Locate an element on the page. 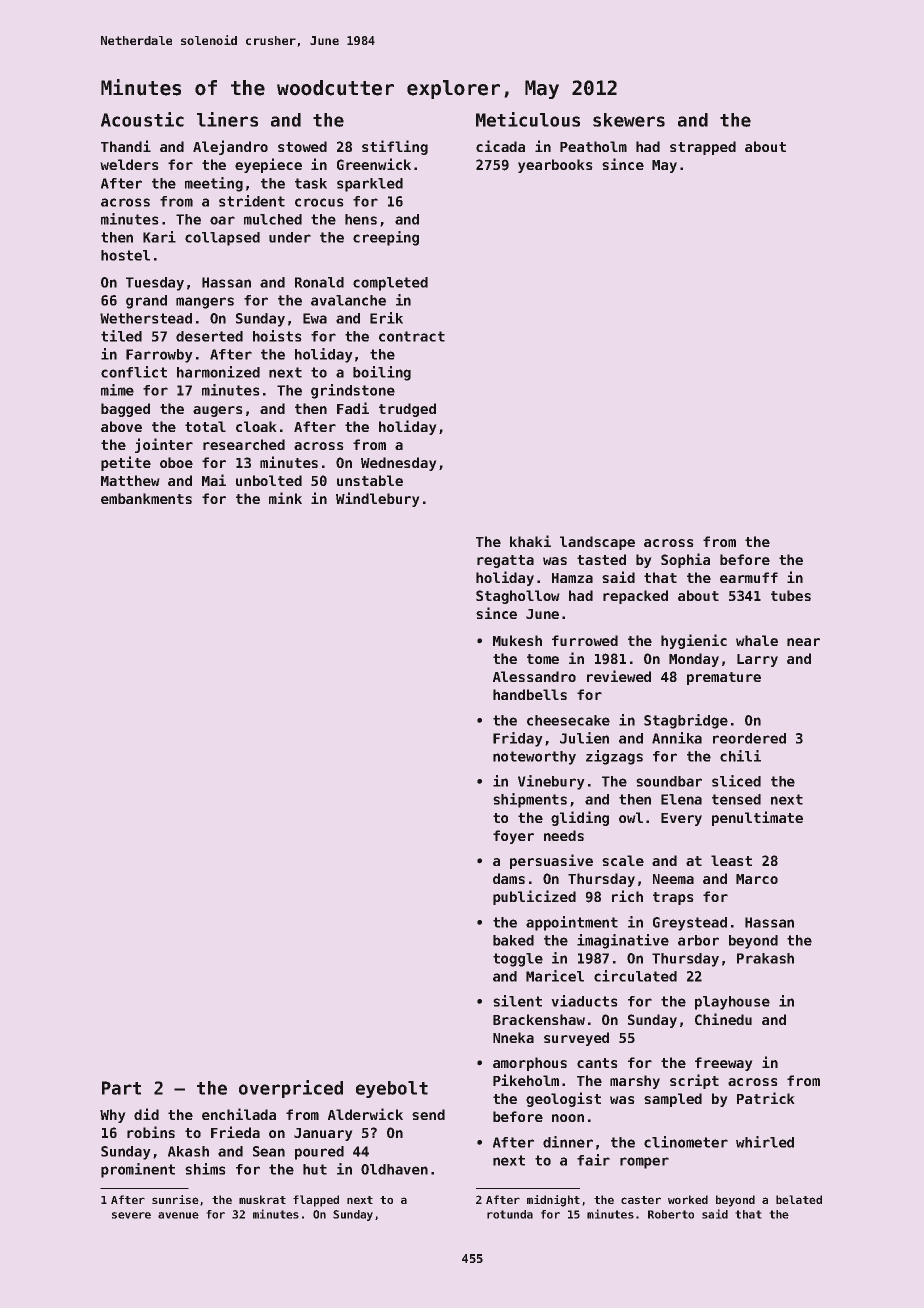  severe is located at coordinates (131, 1215).
